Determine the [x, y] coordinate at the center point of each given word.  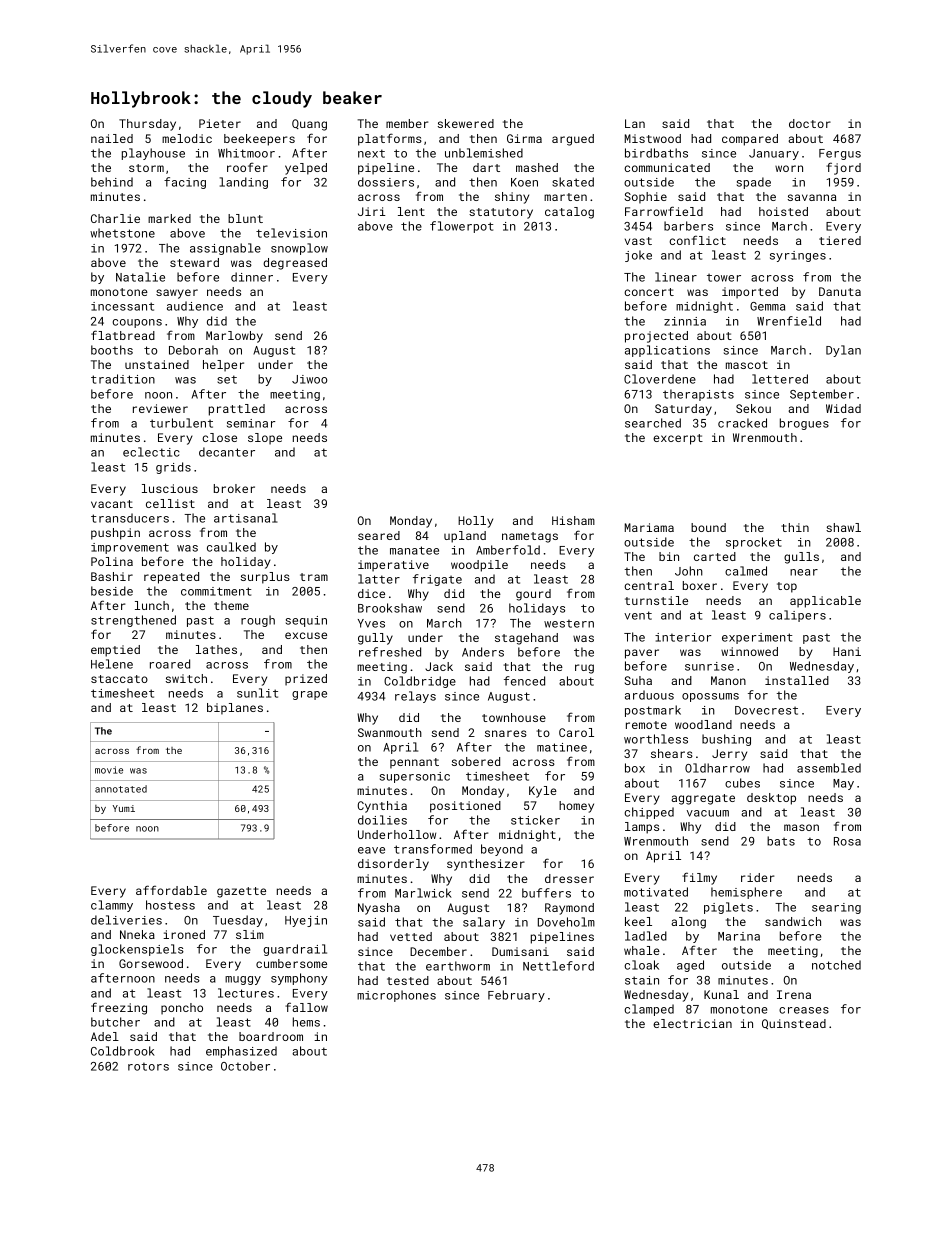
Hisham [573, 520]
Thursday [147, 125]
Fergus [840, 154]
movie [109, 770]
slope [265, 439]
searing [836, 908]
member [407, 123]
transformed [433, 849]
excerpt [678, 439]
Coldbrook [123, 1051]
